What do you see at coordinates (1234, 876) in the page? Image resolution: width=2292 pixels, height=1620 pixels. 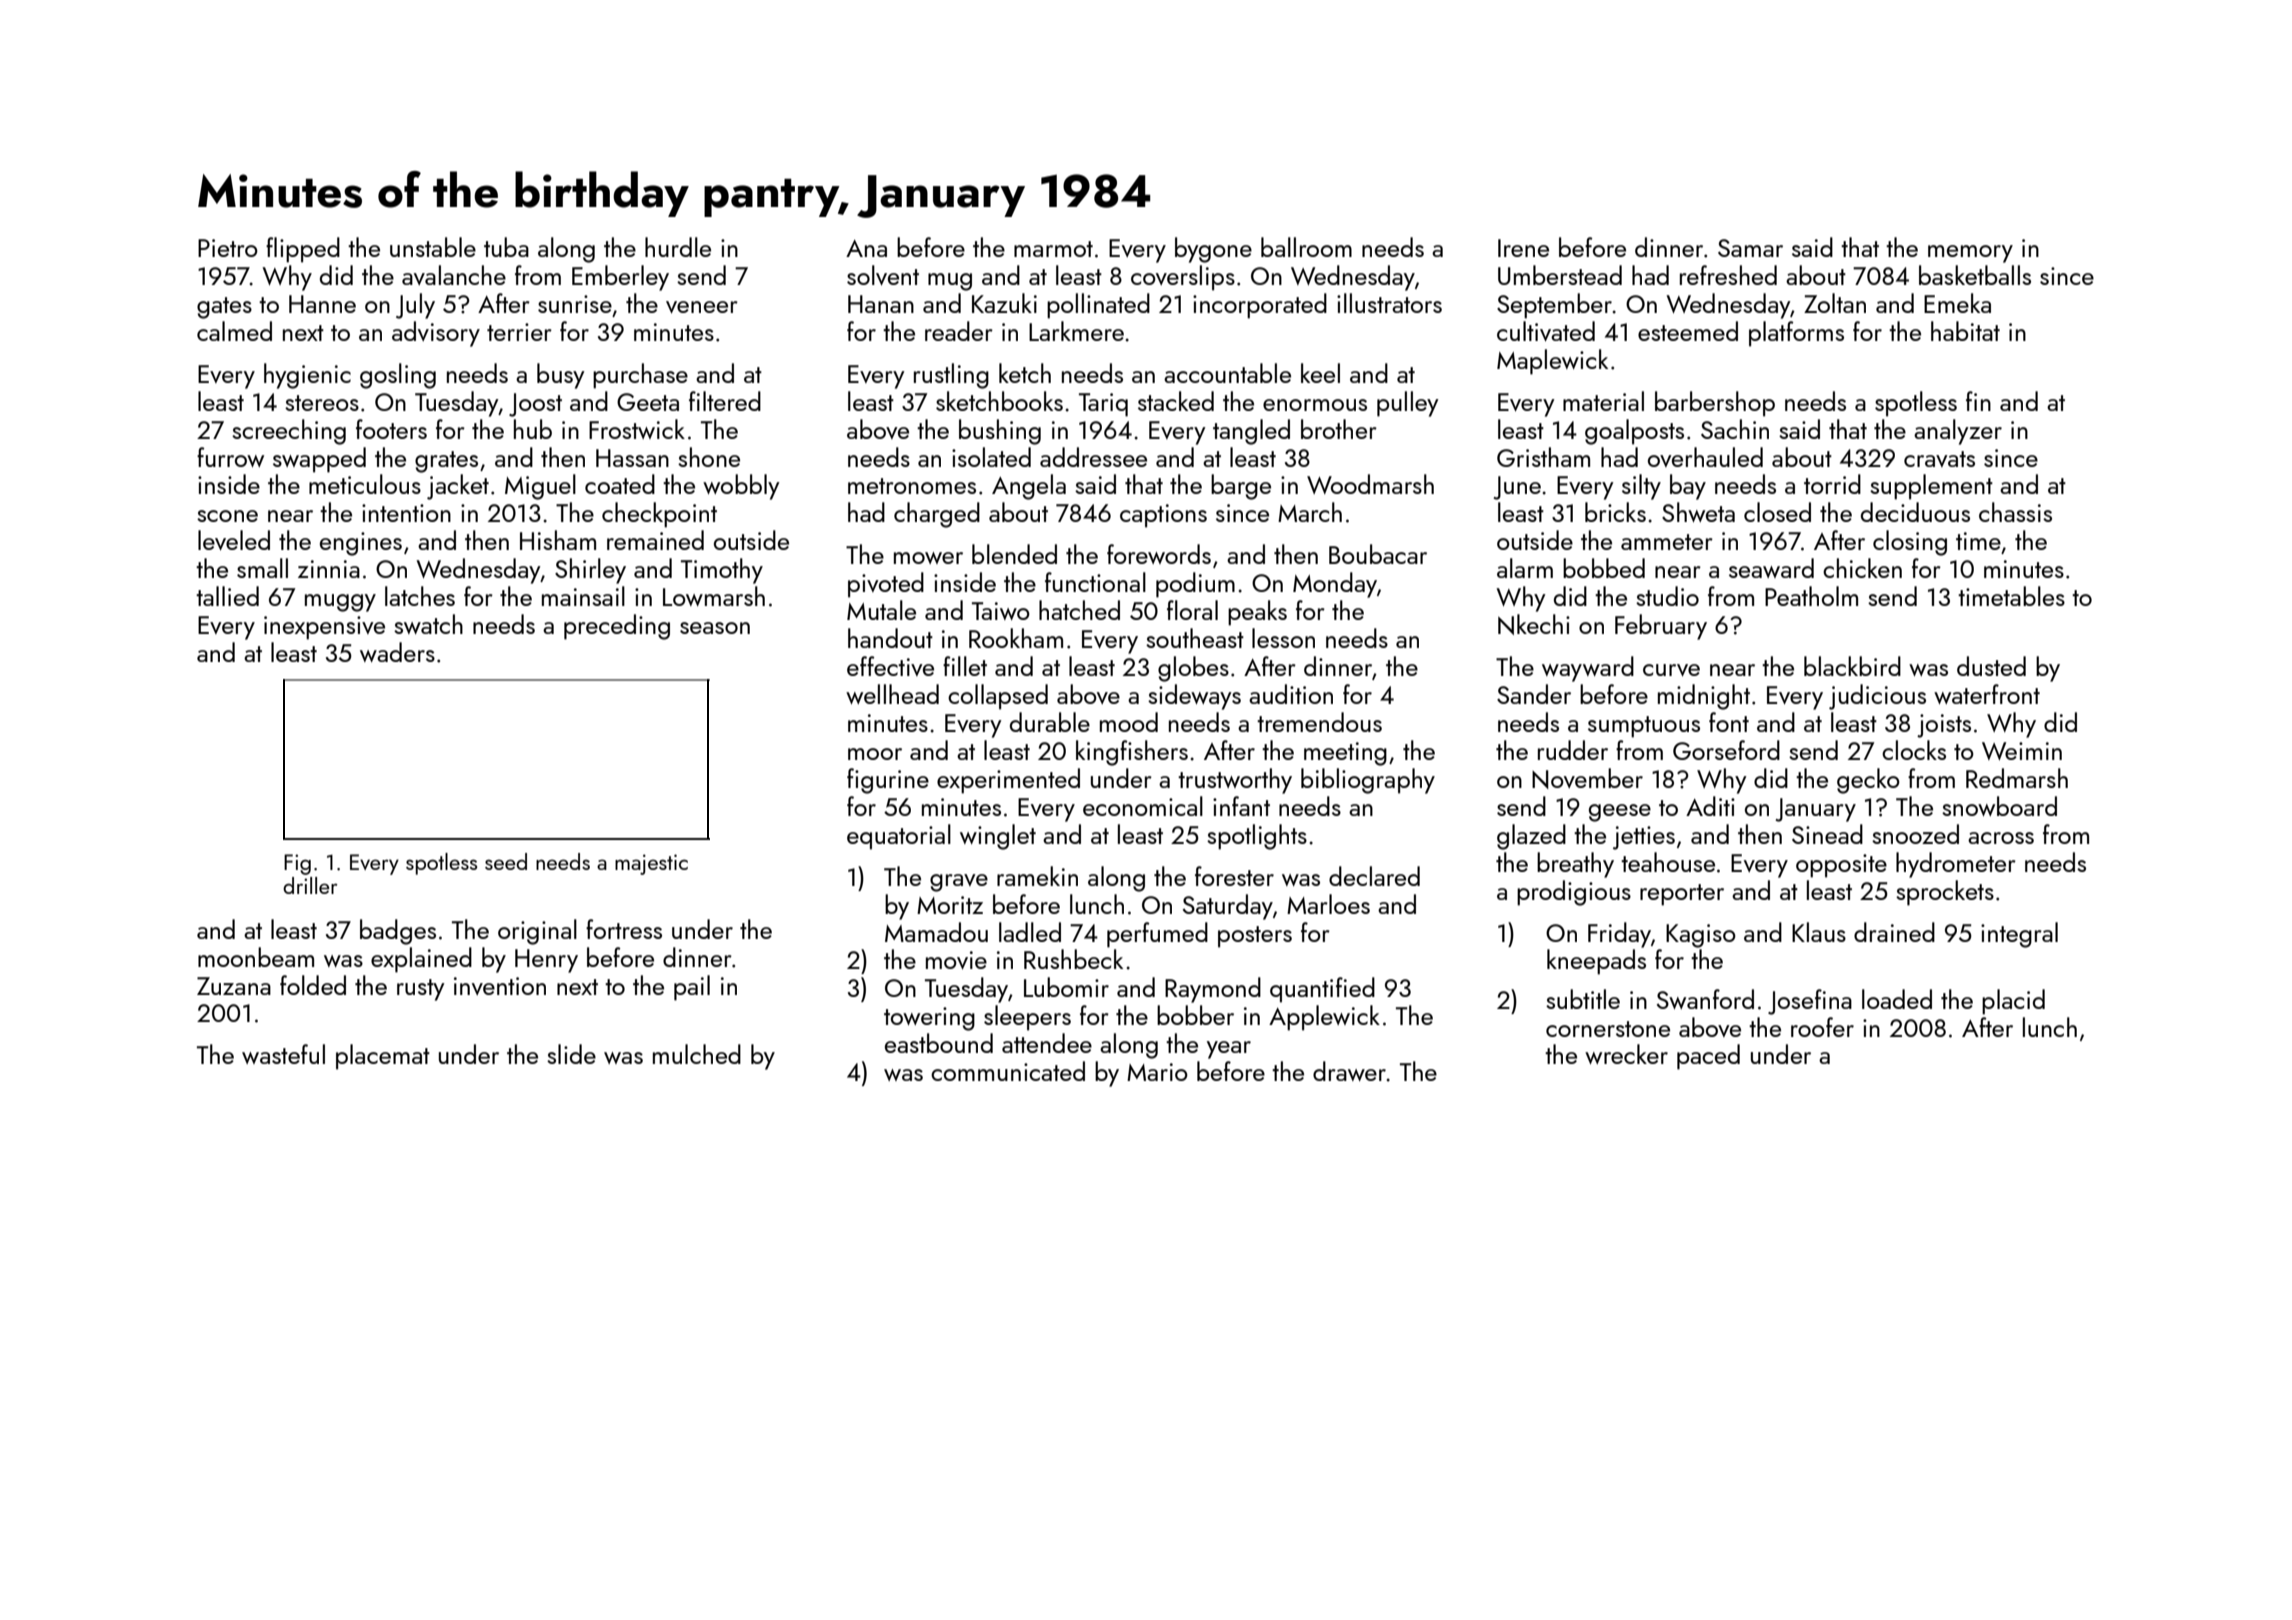 I see `forester` at bounding box center [1234, 876].
